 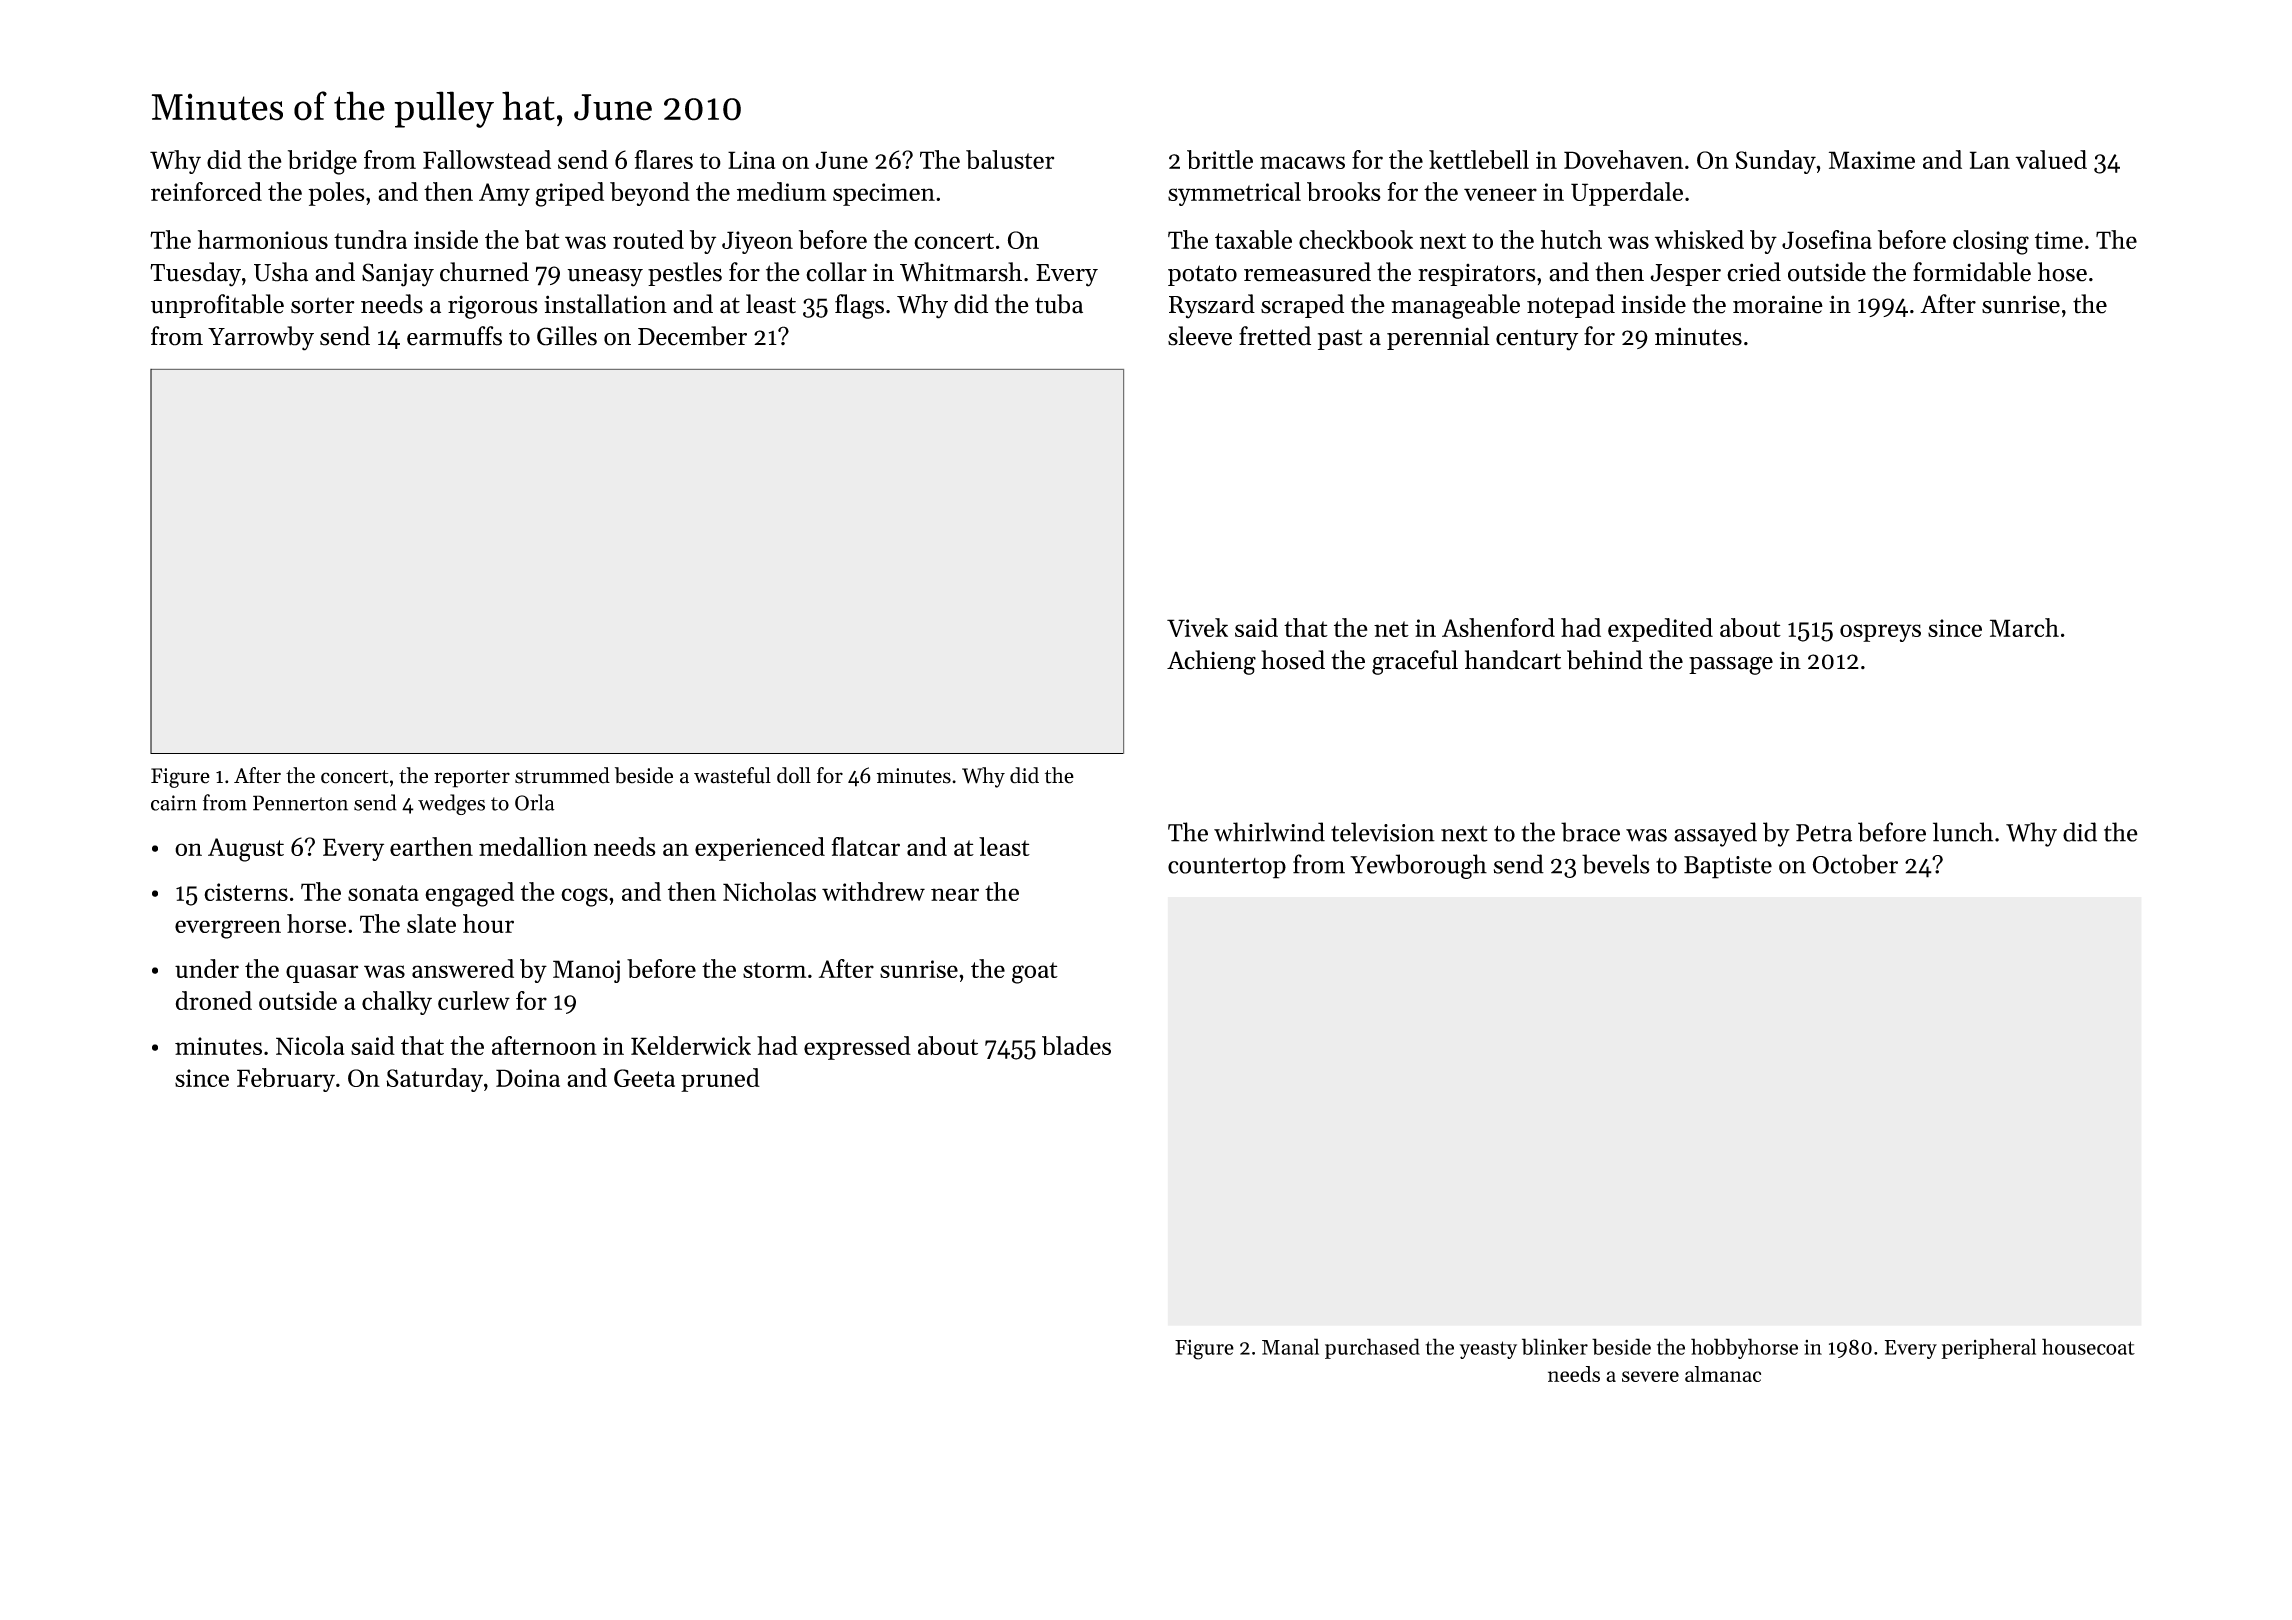 What do you see at coordinates (300, 803) in the screenshot?
I see `Pennerton` at bounding box center [300, 803].
